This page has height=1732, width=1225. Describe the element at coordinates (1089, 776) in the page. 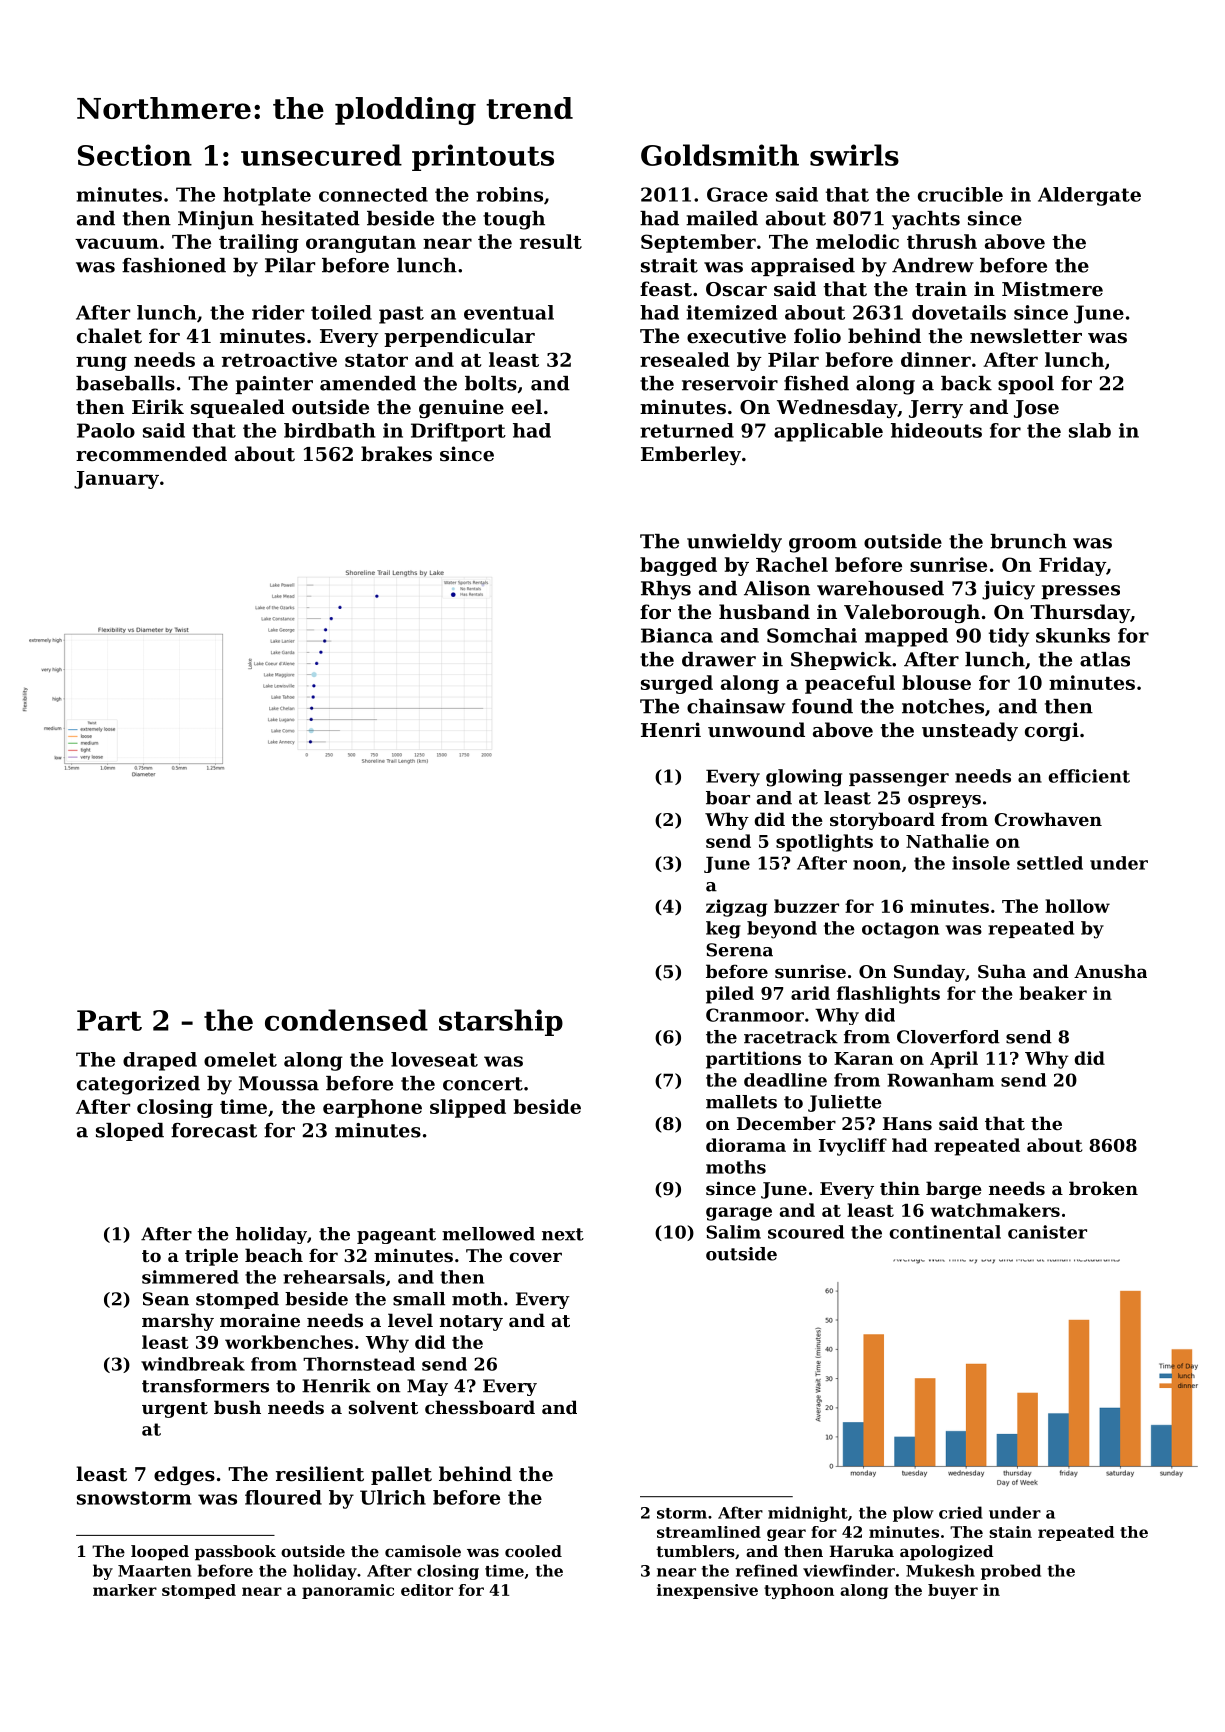

I see `efficient` at that location.
